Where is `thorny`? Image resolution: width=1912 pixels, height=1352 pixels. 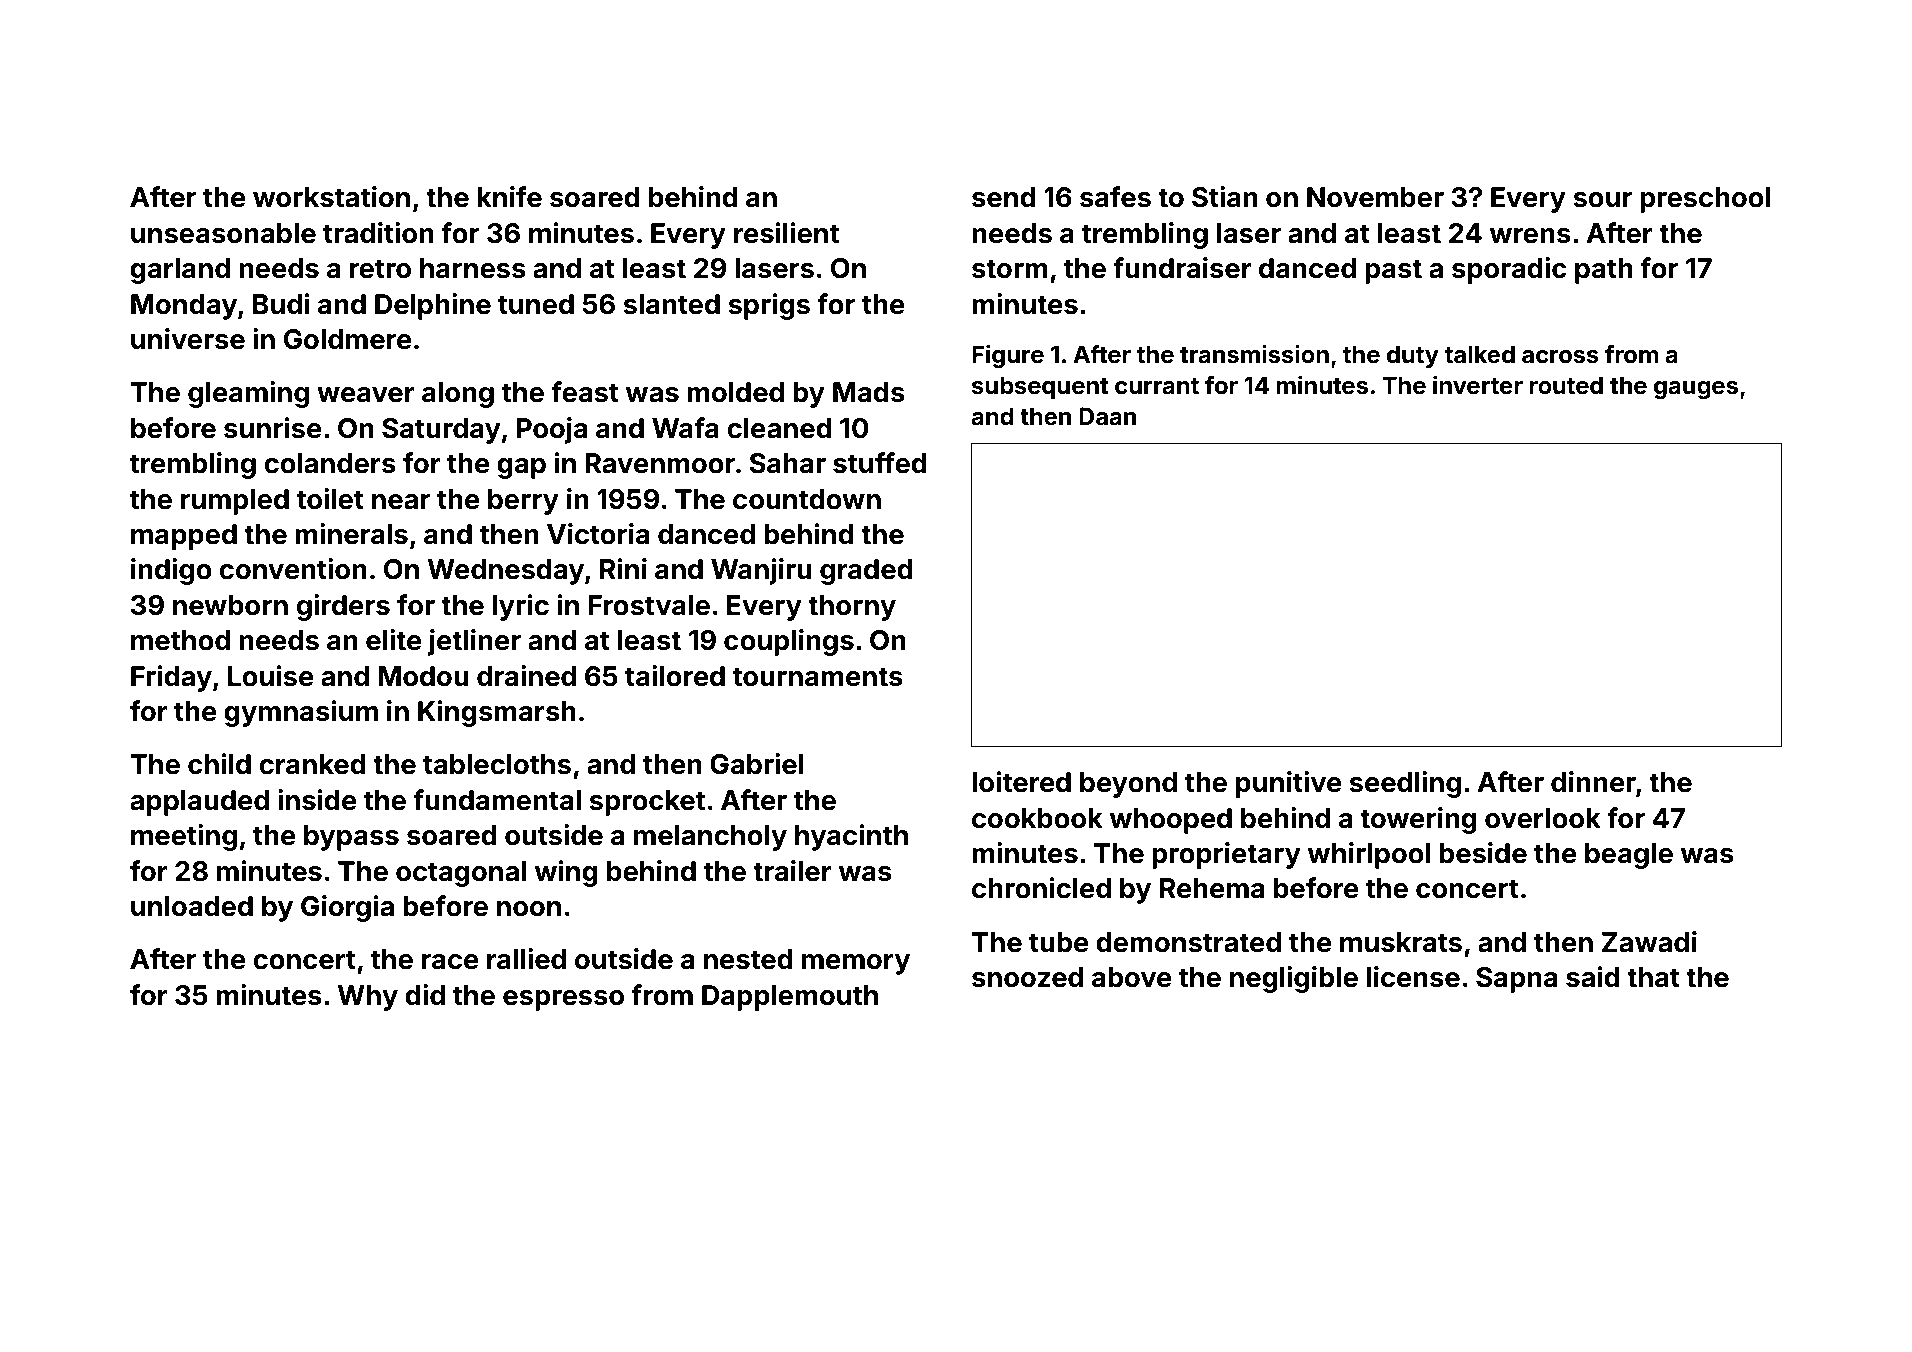 thorny is located at coordinates (852, 608).
